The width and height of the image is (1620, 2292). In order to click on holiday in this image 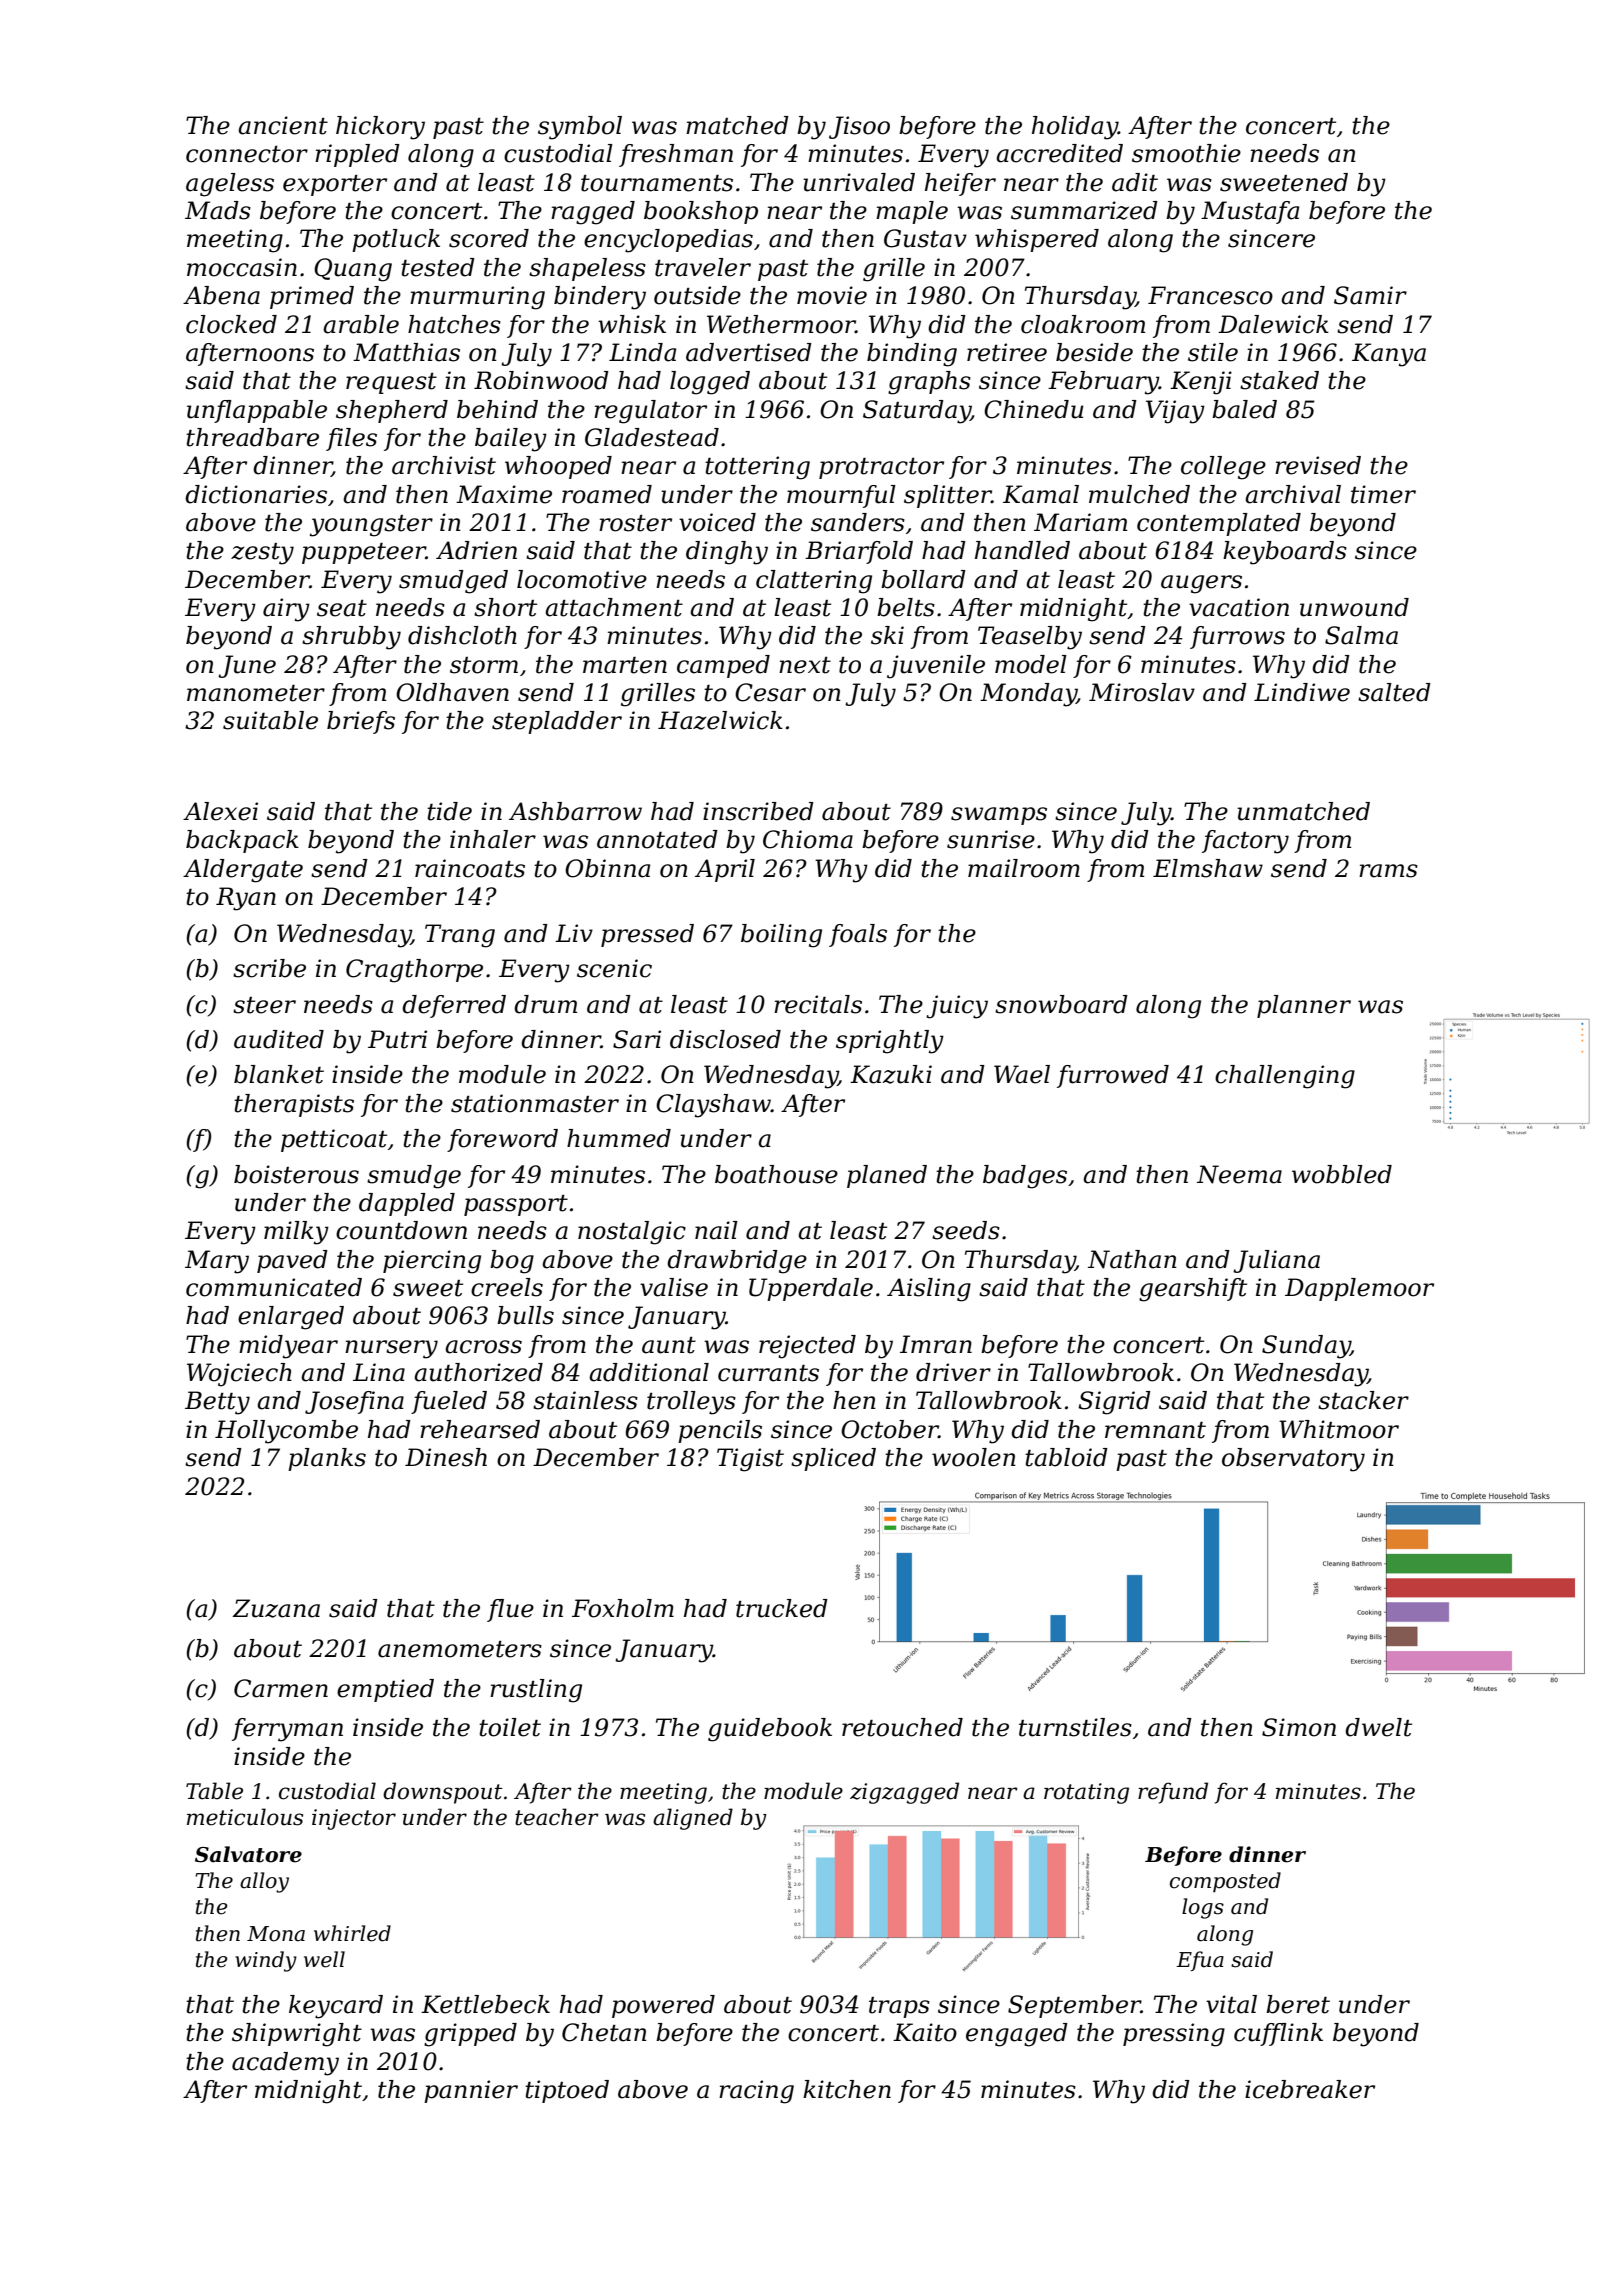, I will do `click(1075, 128)`.
